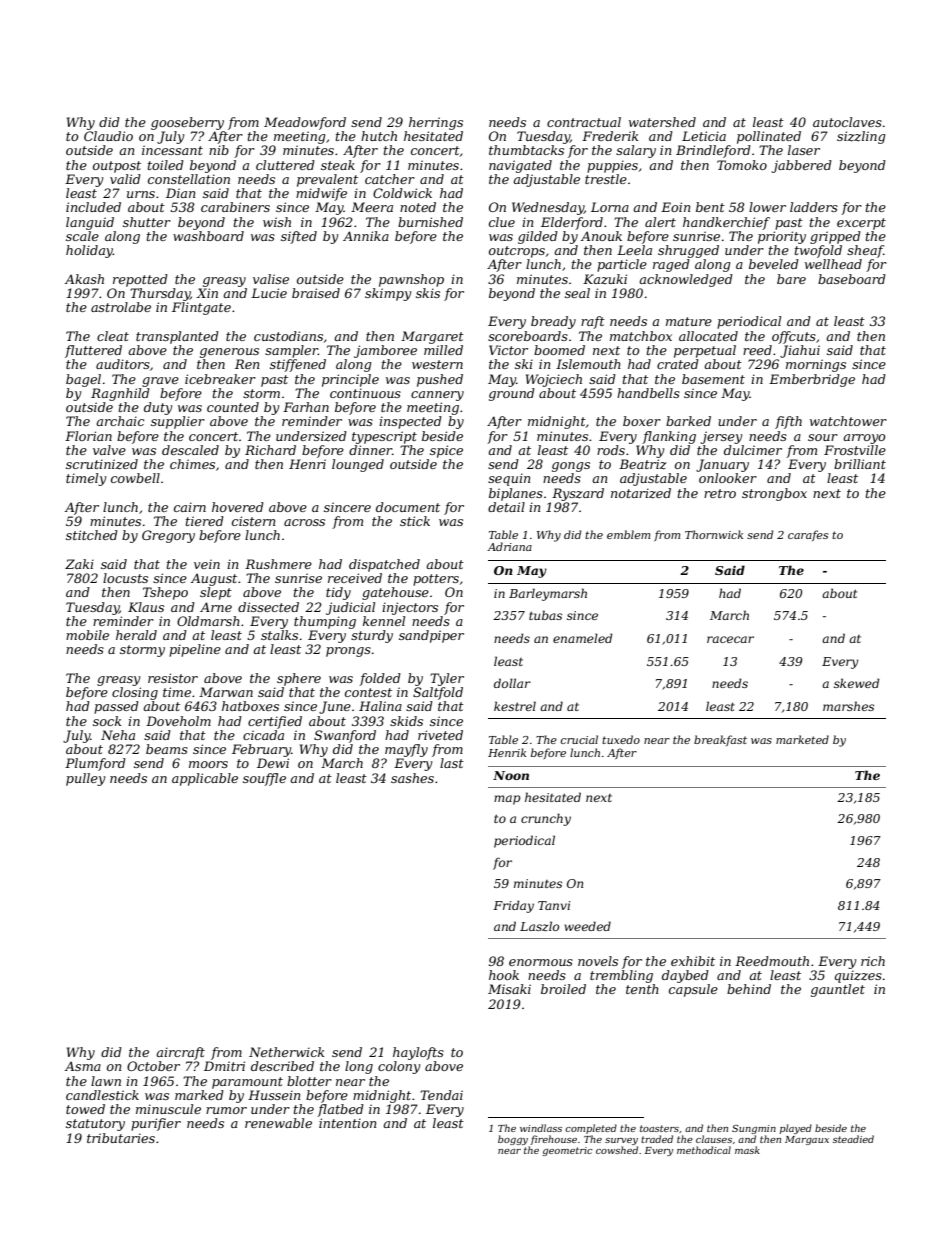  What do you see at coordinates (436, 123) in the screenshot?
I see `herrings` at bounding box center [436, 123].
